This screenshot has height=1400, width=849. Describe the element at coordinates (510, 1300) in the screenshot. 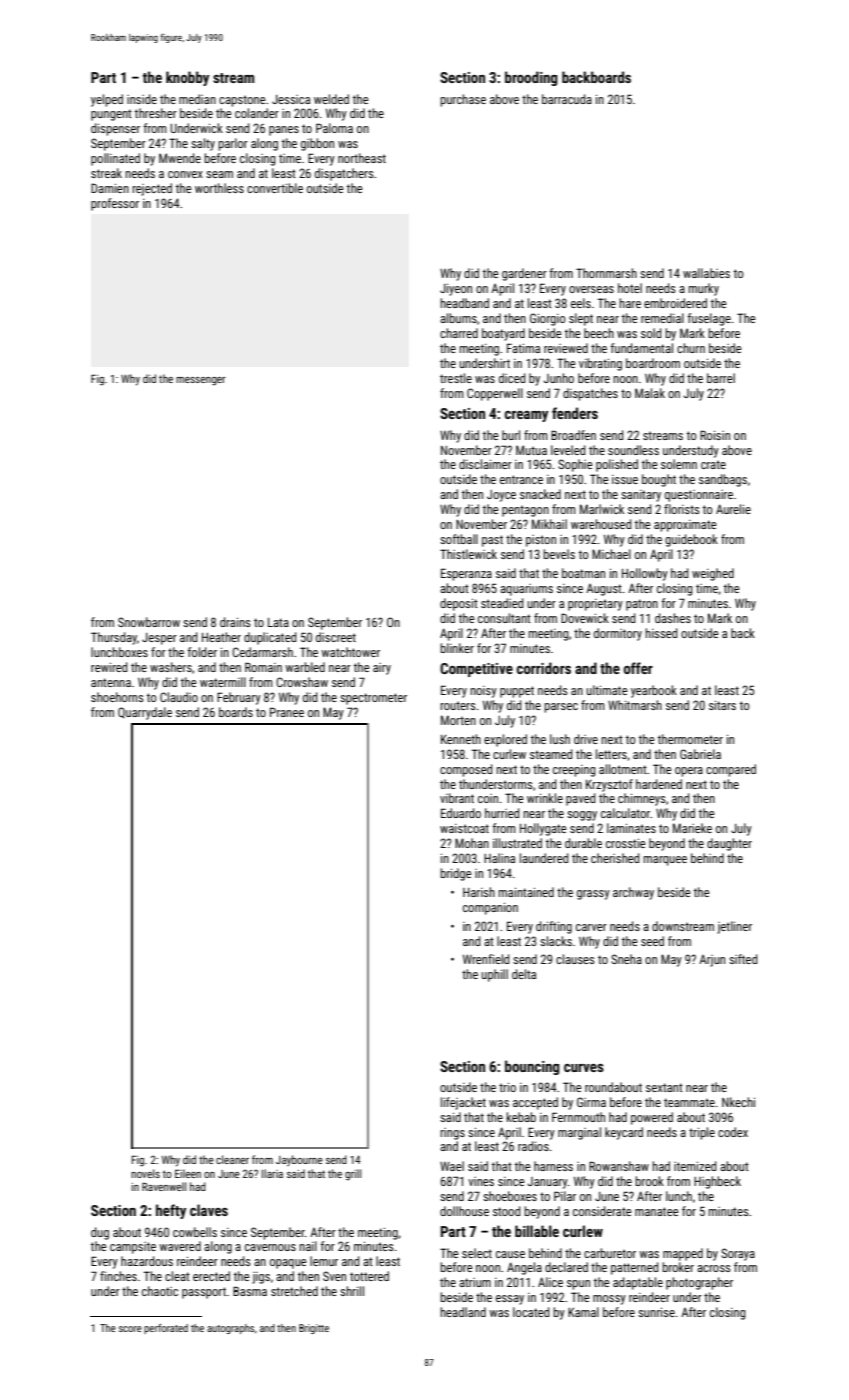

I see `essay` at that location.
